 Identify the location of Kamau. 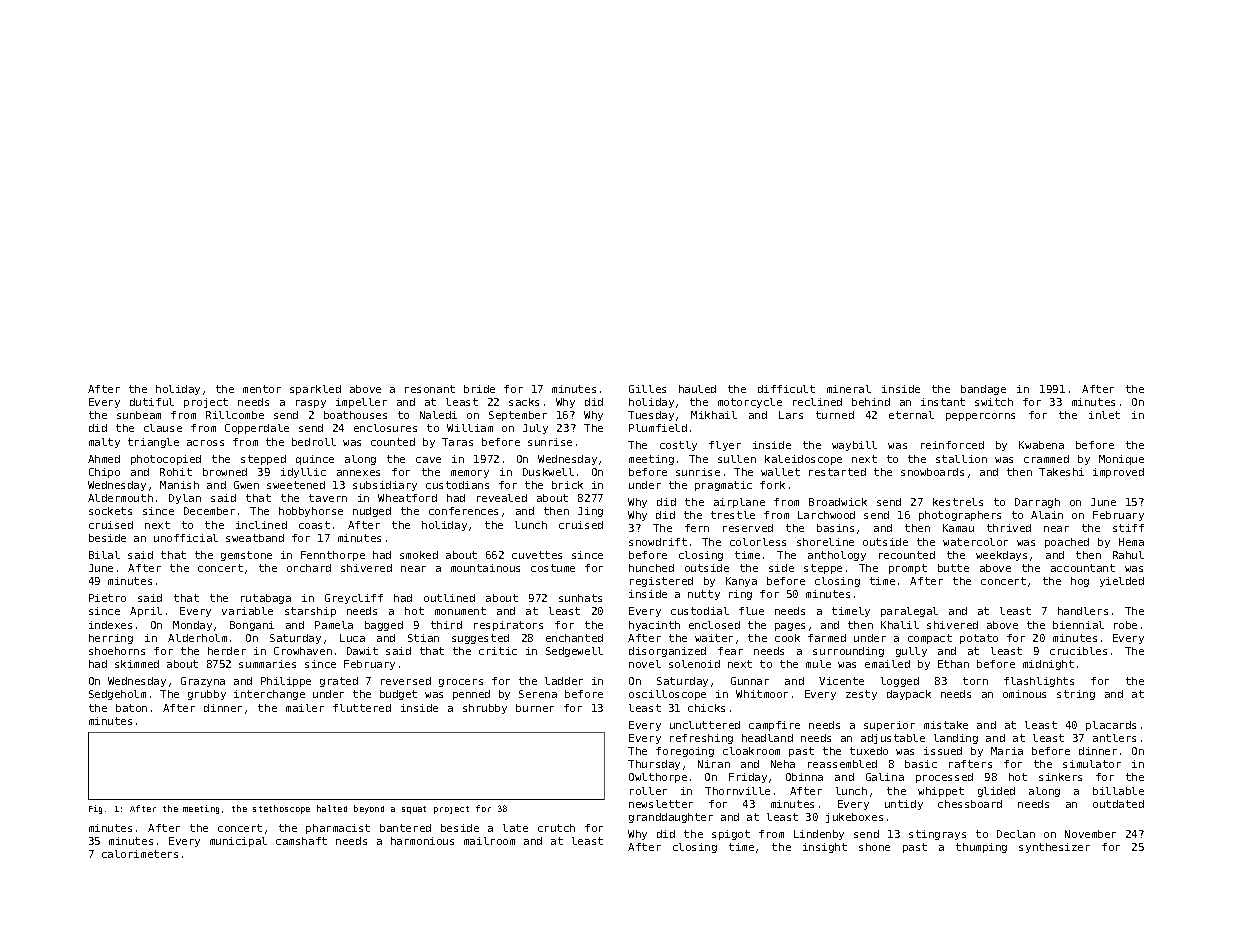
(958, 528).
